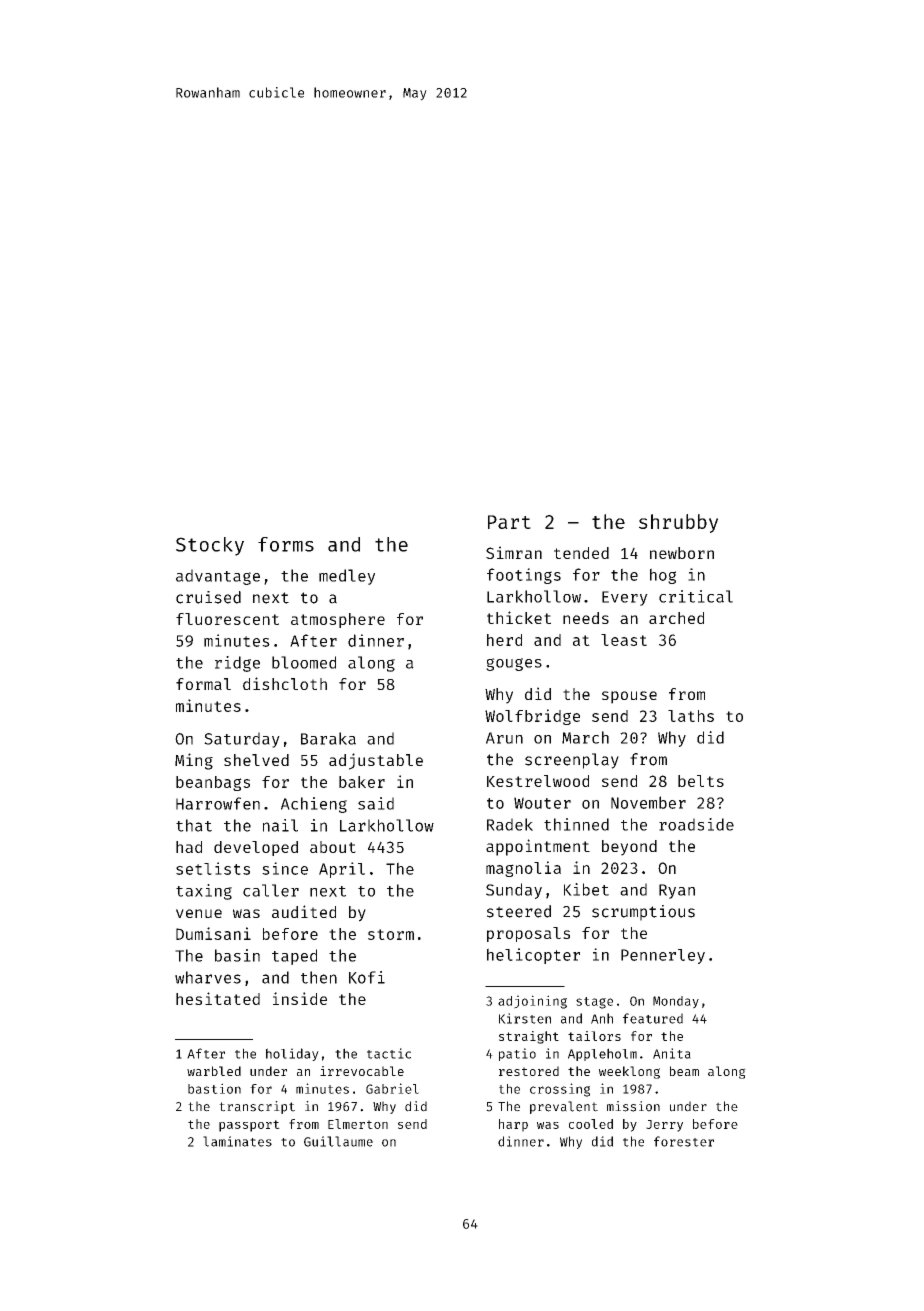  I want to click on shrubby, so click(678, 523).
